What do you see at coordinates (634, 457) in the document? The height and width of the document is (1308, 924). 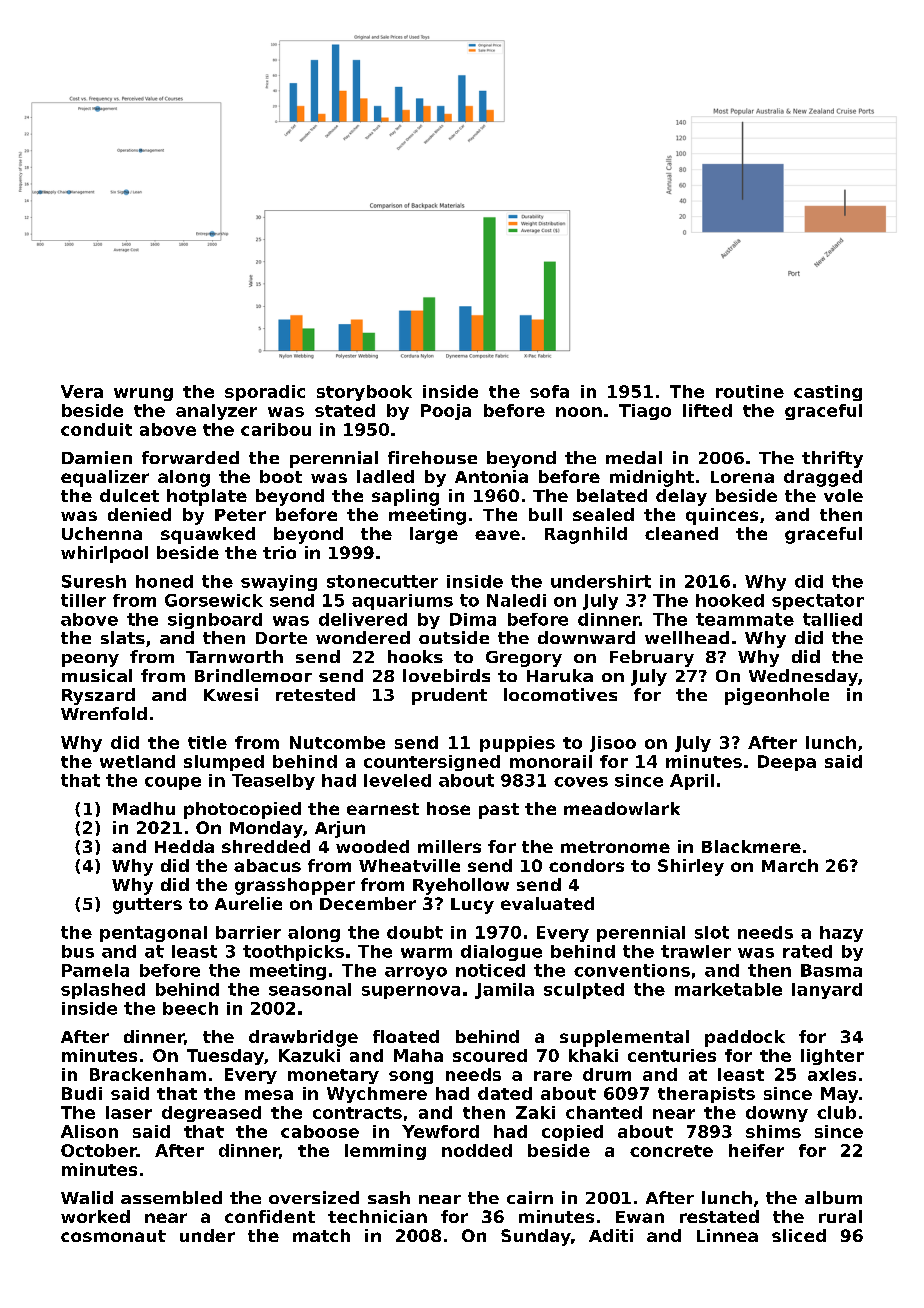 I see `medal` at bounding box center [634, 457].
